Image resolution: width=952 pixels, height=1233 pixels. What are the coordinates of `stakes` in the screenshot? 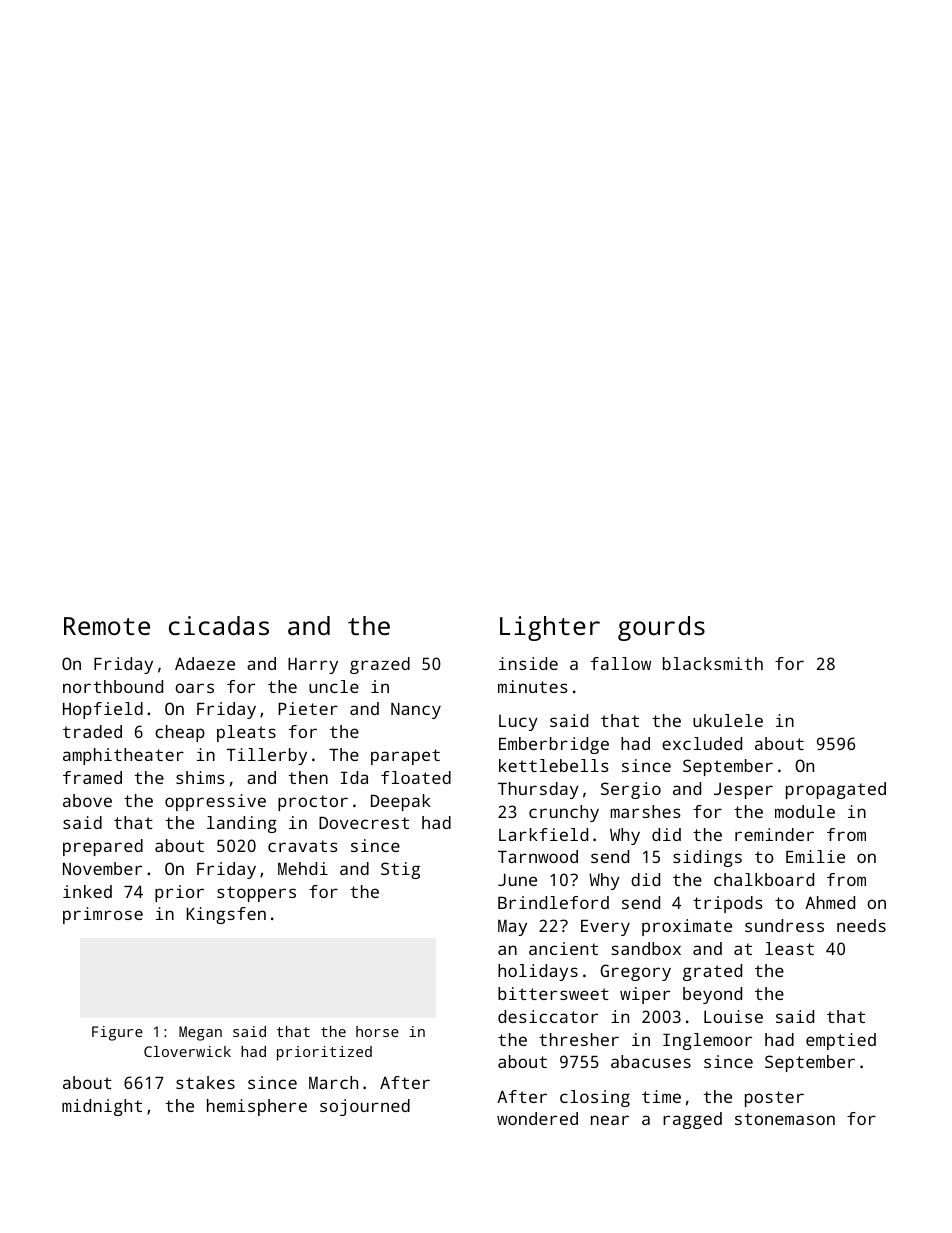 It's located at (205, 1082).
